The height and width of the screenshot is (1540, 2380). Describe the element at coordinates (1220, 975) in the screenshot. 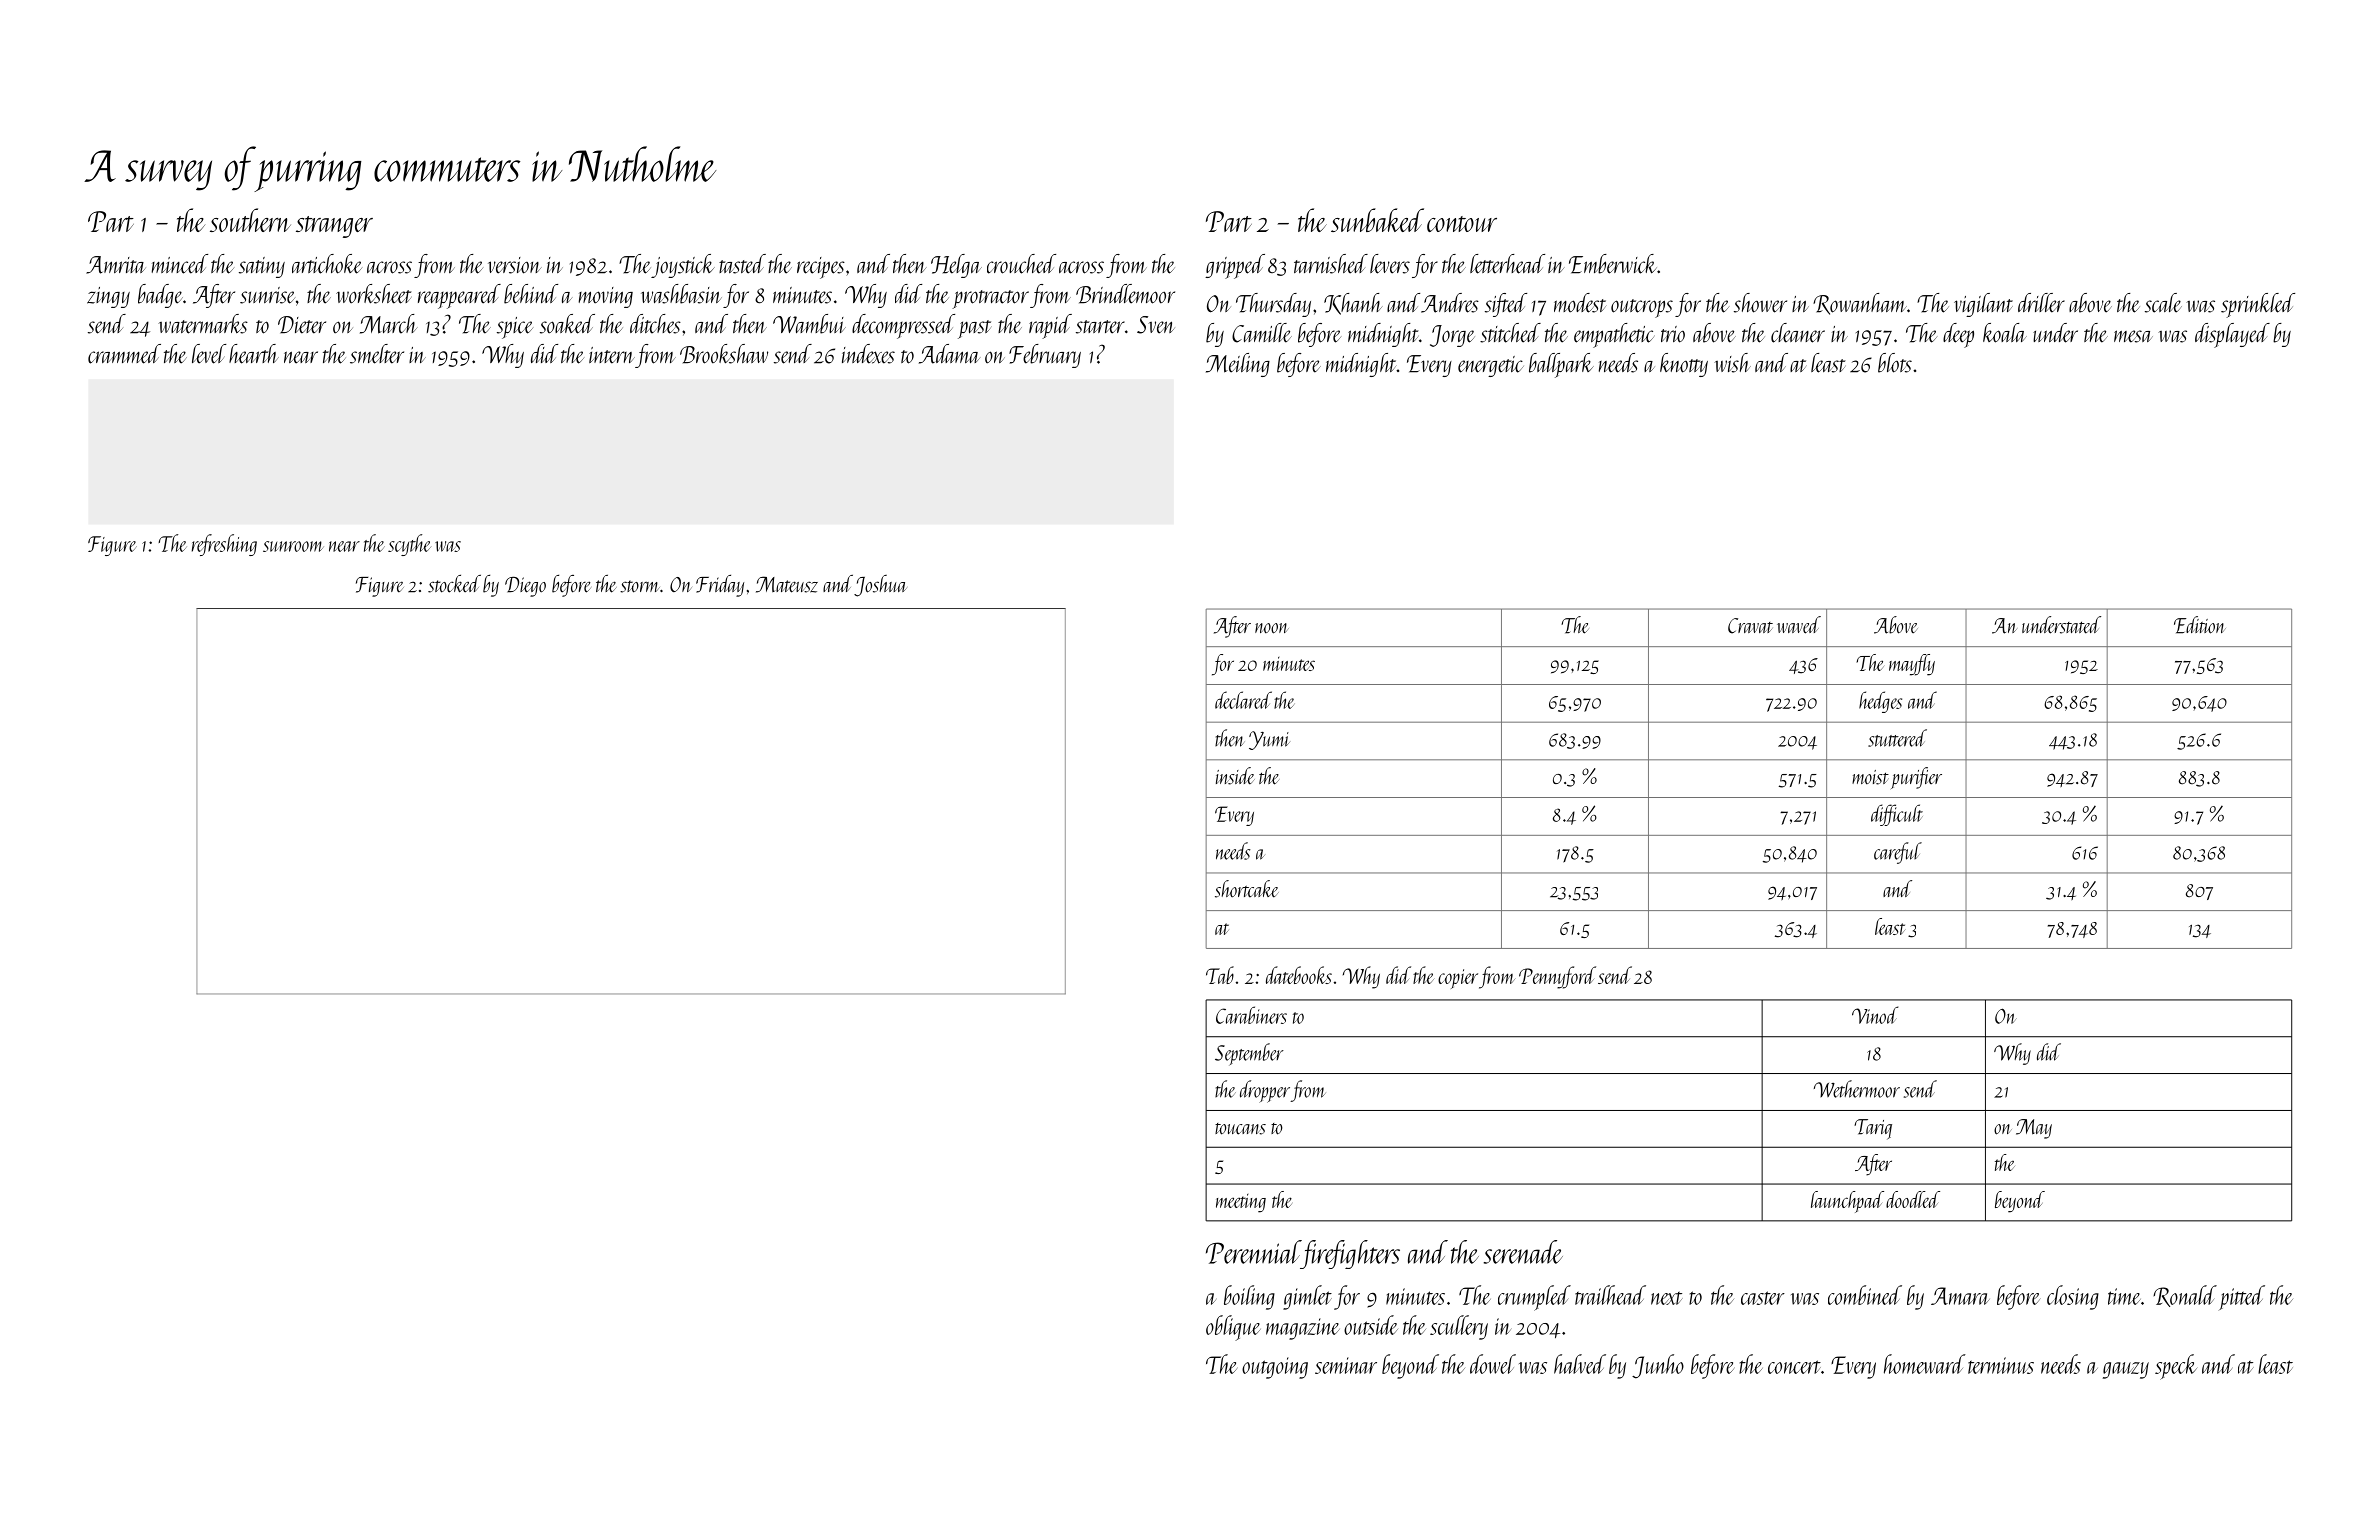

I see `Tab` at that location.
